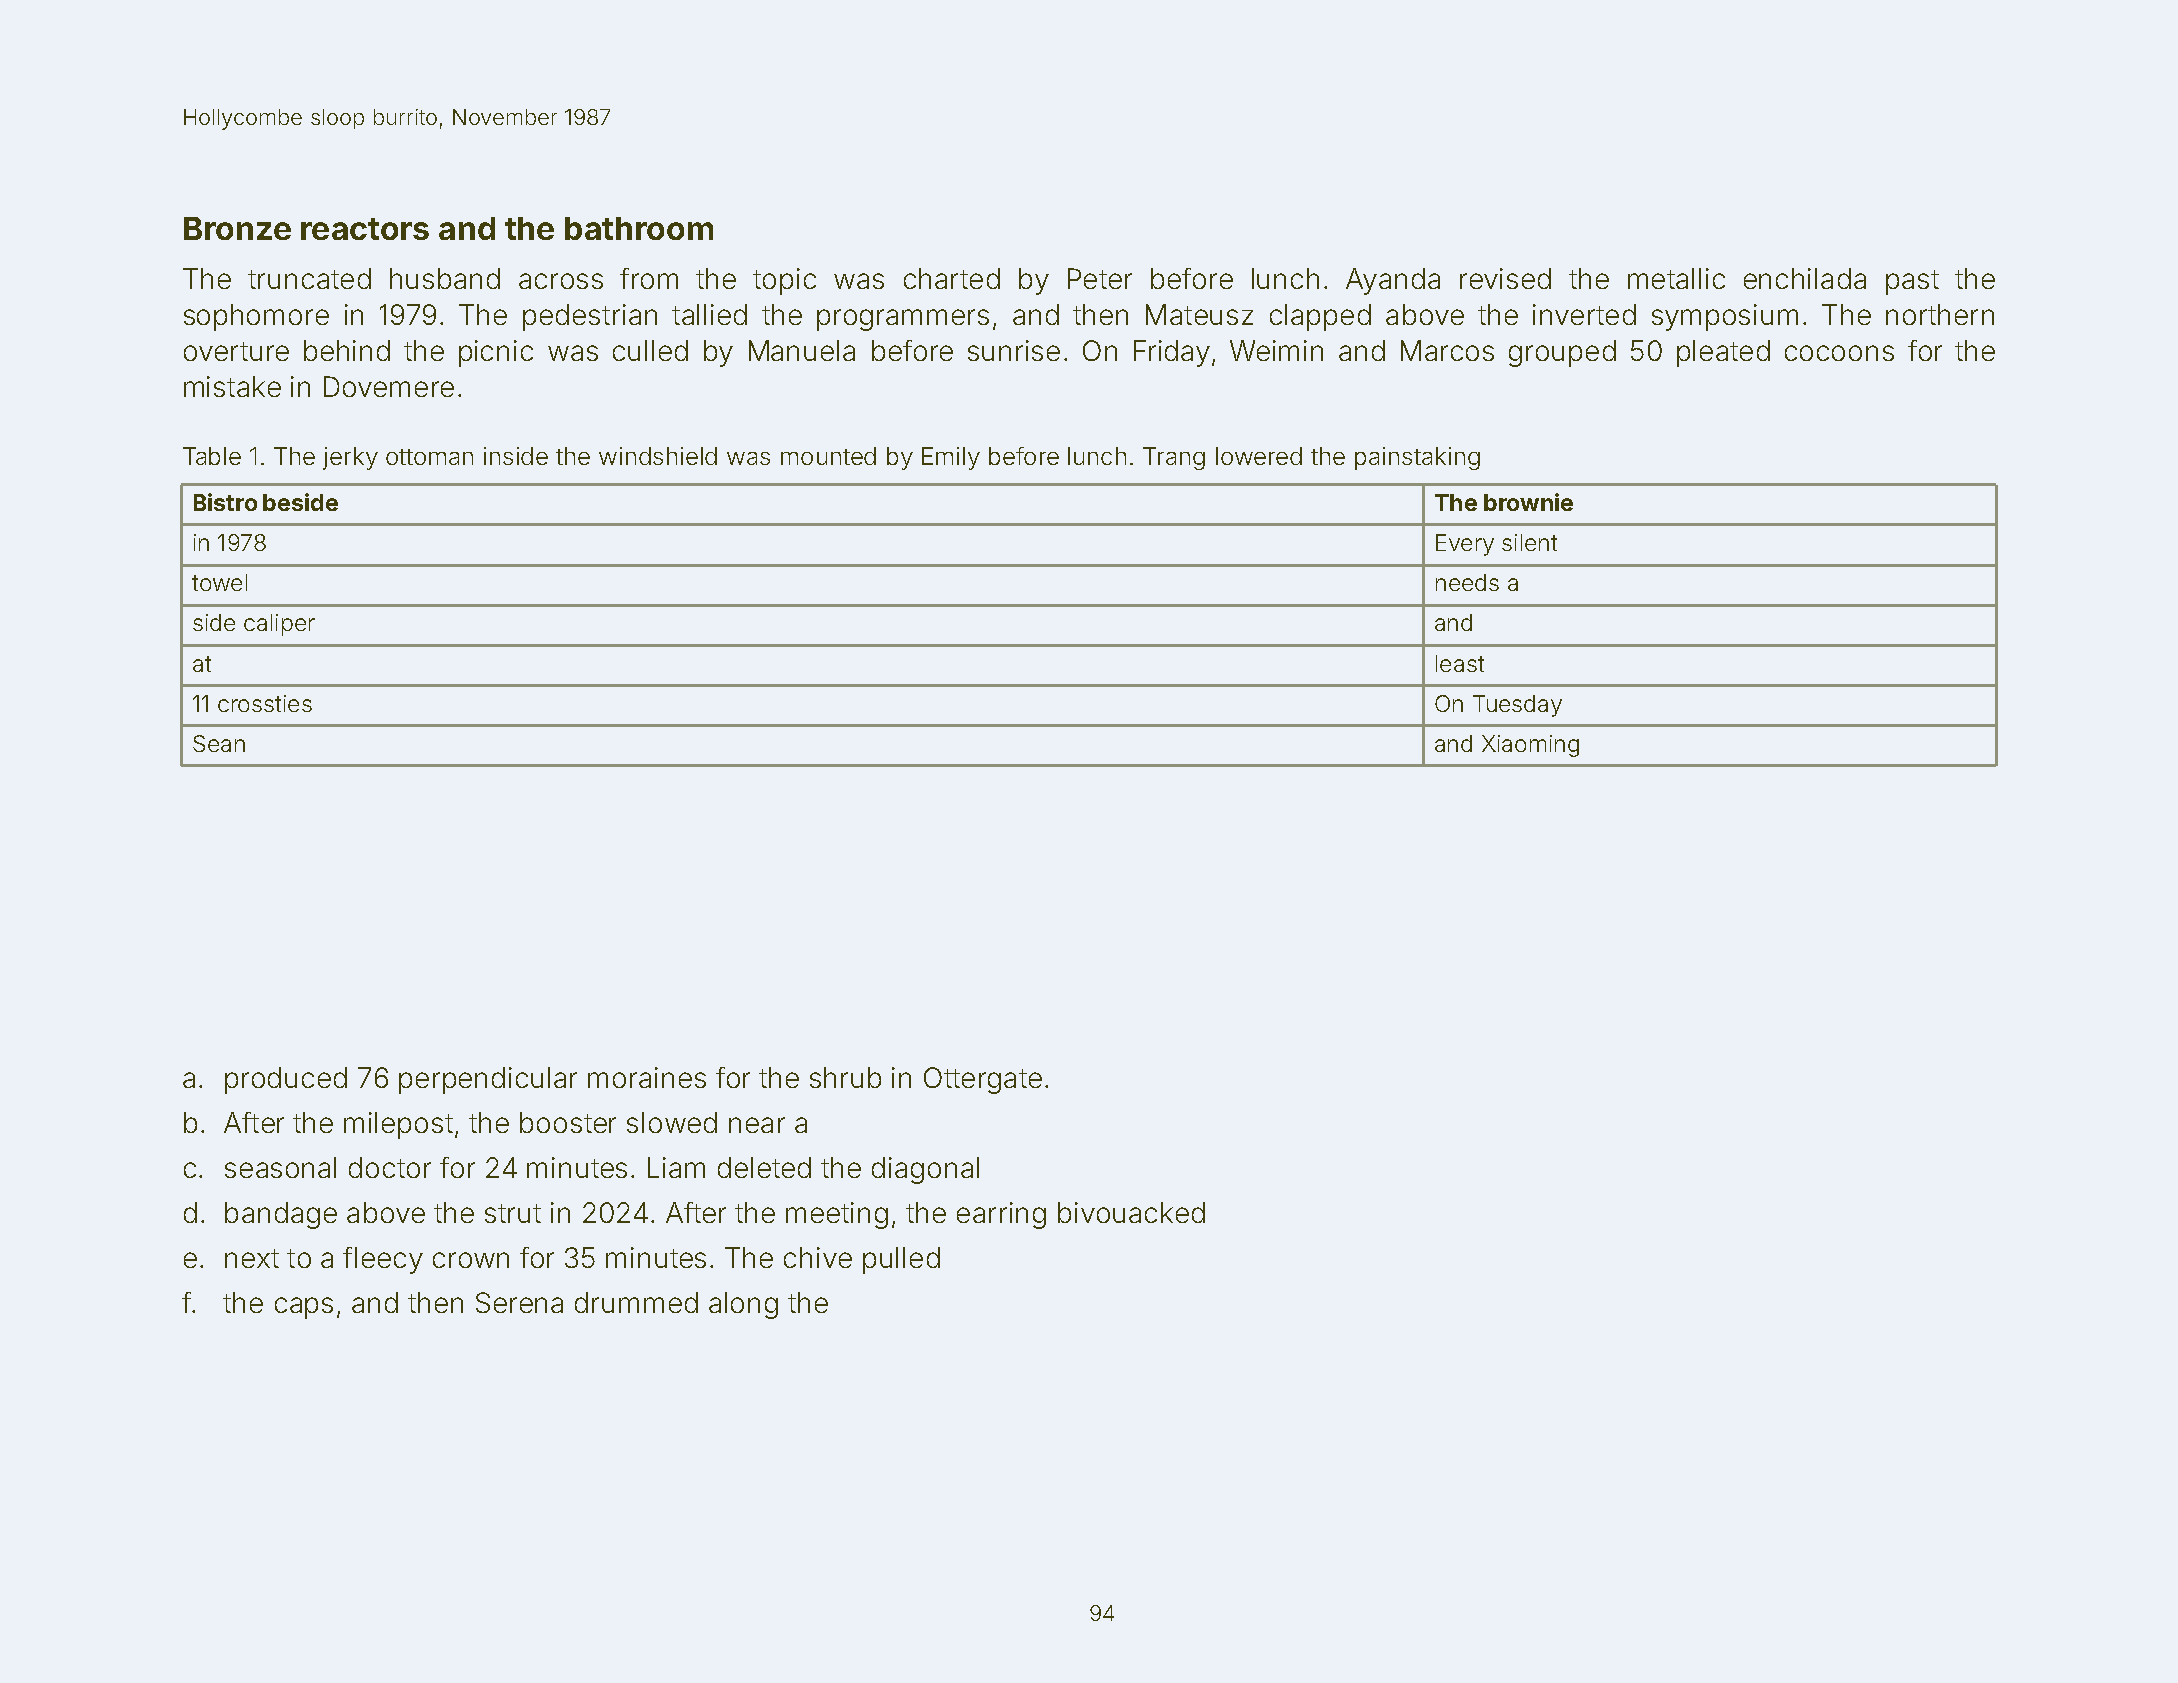 This image has width=2178, height=1683. What do you see at coordinates (1562, 353) in the image?
I see `grouped` at bounding box center [1562, 353].
